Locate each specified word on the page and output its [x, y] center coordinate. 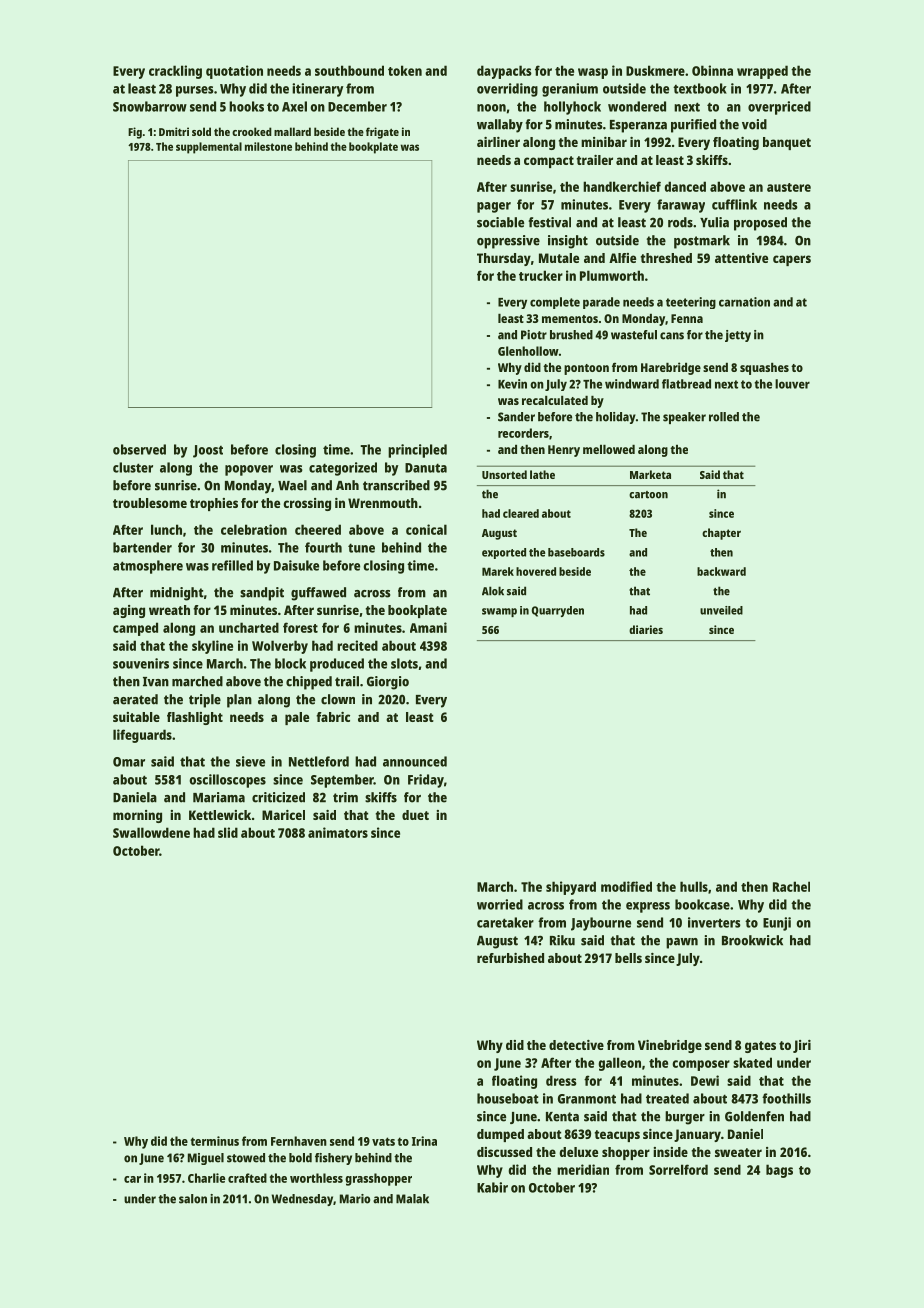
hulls [694, 886]
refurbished [510, 958]
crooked [252, 131]
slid [228, 832]
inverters [714, 922]
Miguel [206, 1159]
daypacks [504, 72]
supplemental [209, 148]
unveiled [721, 610]
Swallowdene [151, 832]
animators [338, 832]
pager [494, 207]
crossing [307, 504]
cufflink [734, 204]
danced [685, 186]
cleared [521, 513]
